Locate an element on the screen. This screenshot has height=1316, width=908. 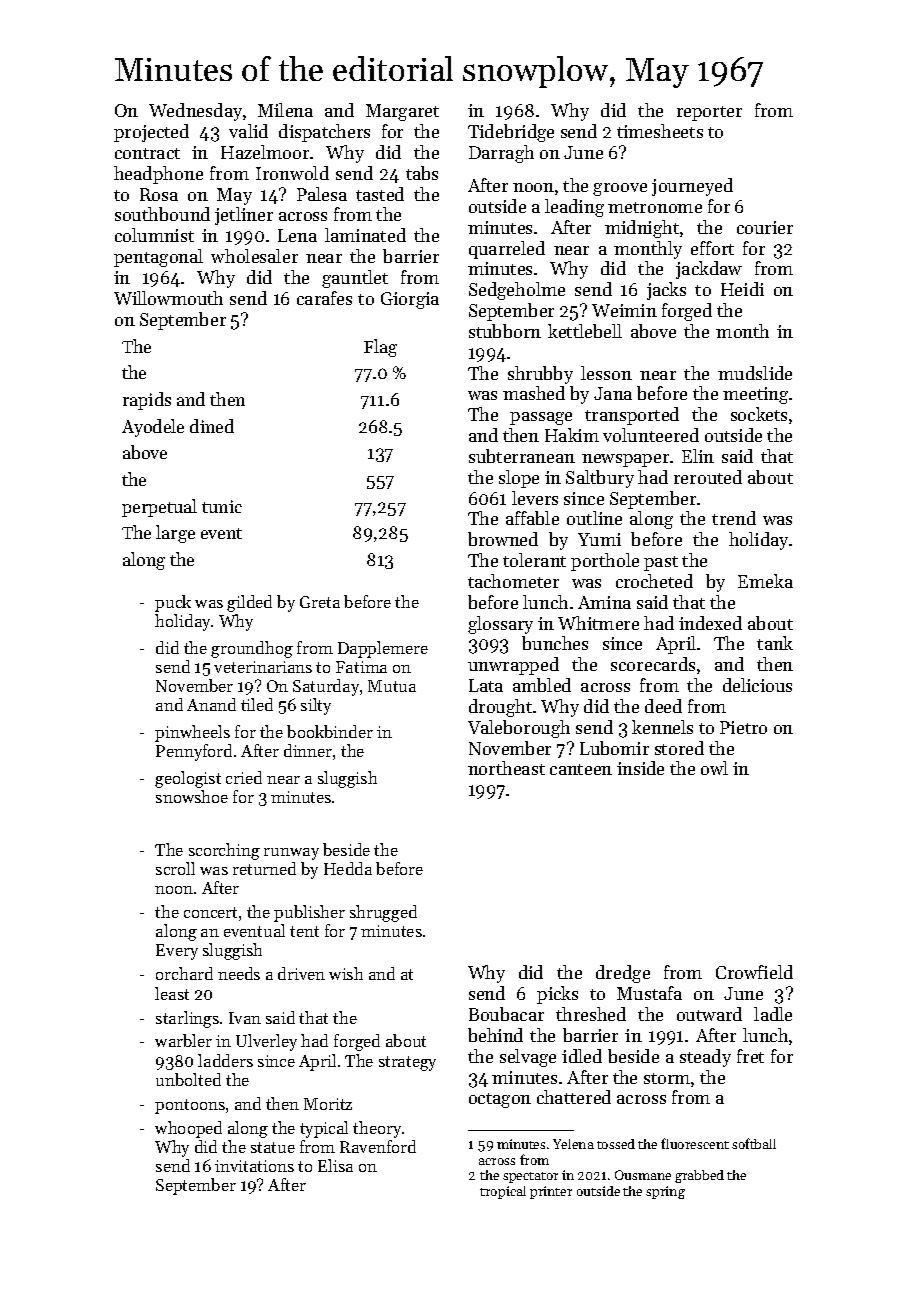
Lata is located at coordinates (486, 685).
